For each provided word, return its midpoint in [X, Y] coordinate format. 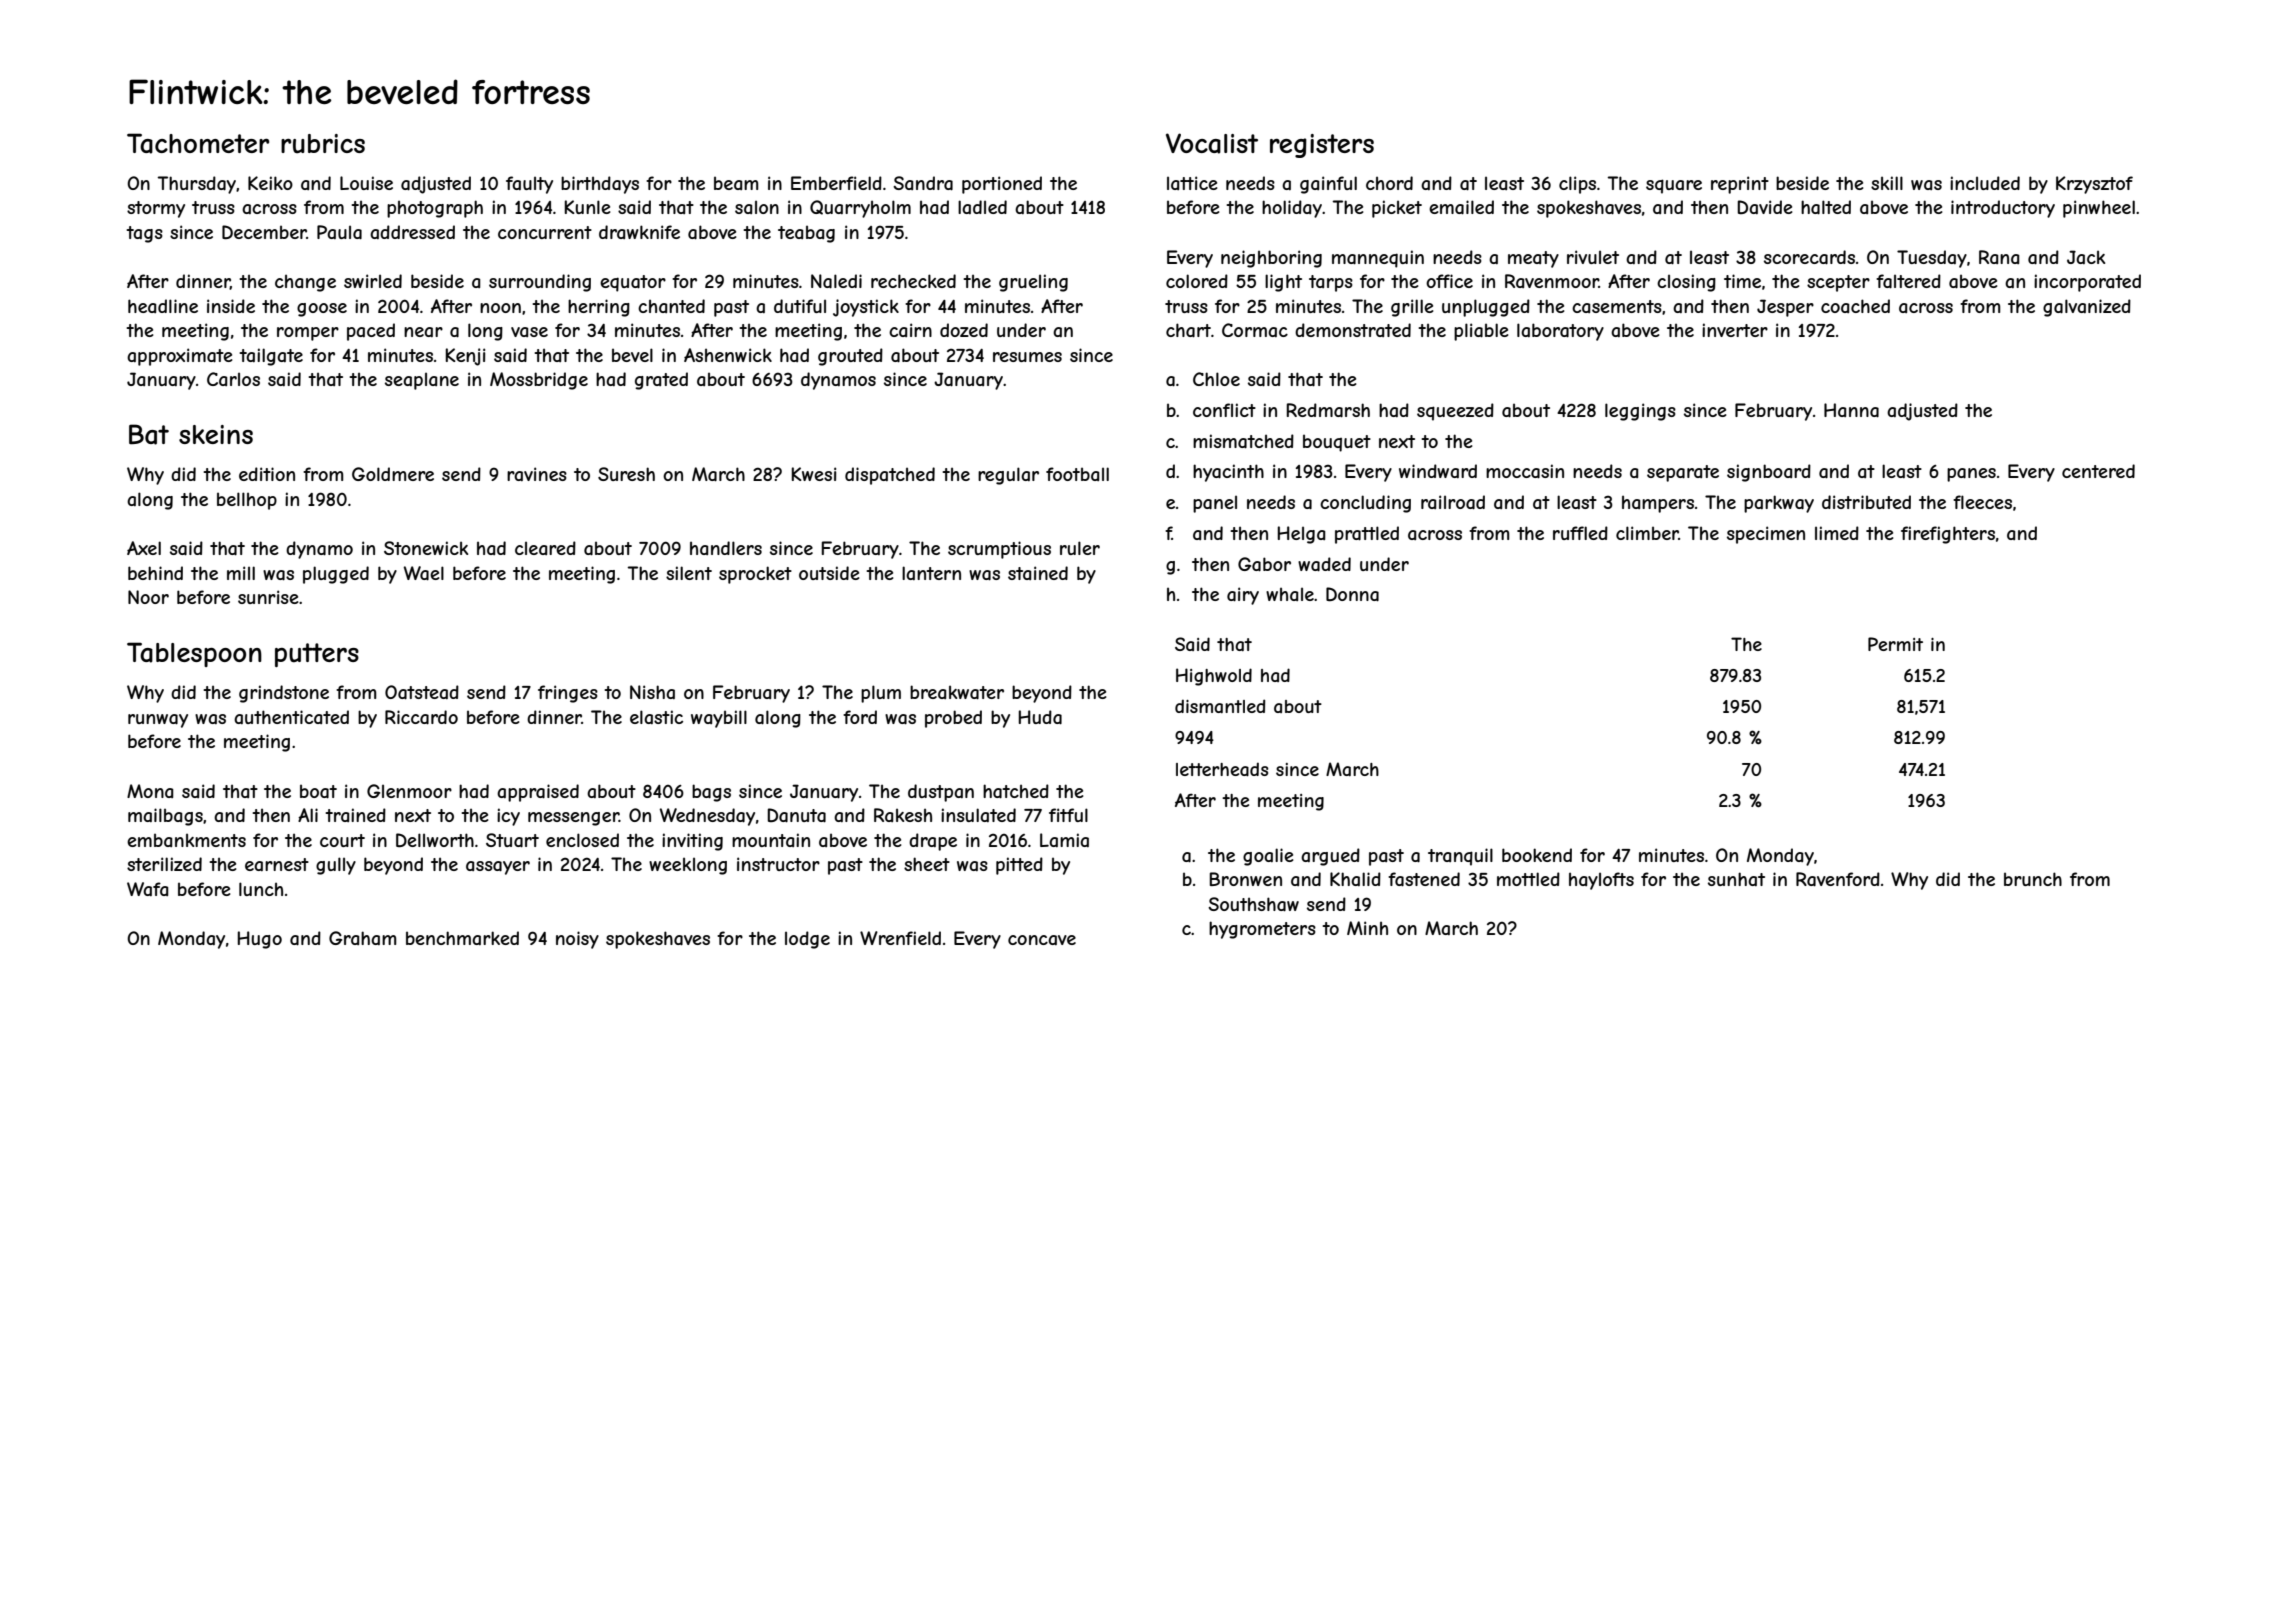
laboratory [1560, 332]
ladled [982, 207]
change [305, 283]
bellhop [247, 501]
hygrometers [1262, 930]
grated [661, 381]
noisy [577, 940]
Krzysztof [2094, 185]
